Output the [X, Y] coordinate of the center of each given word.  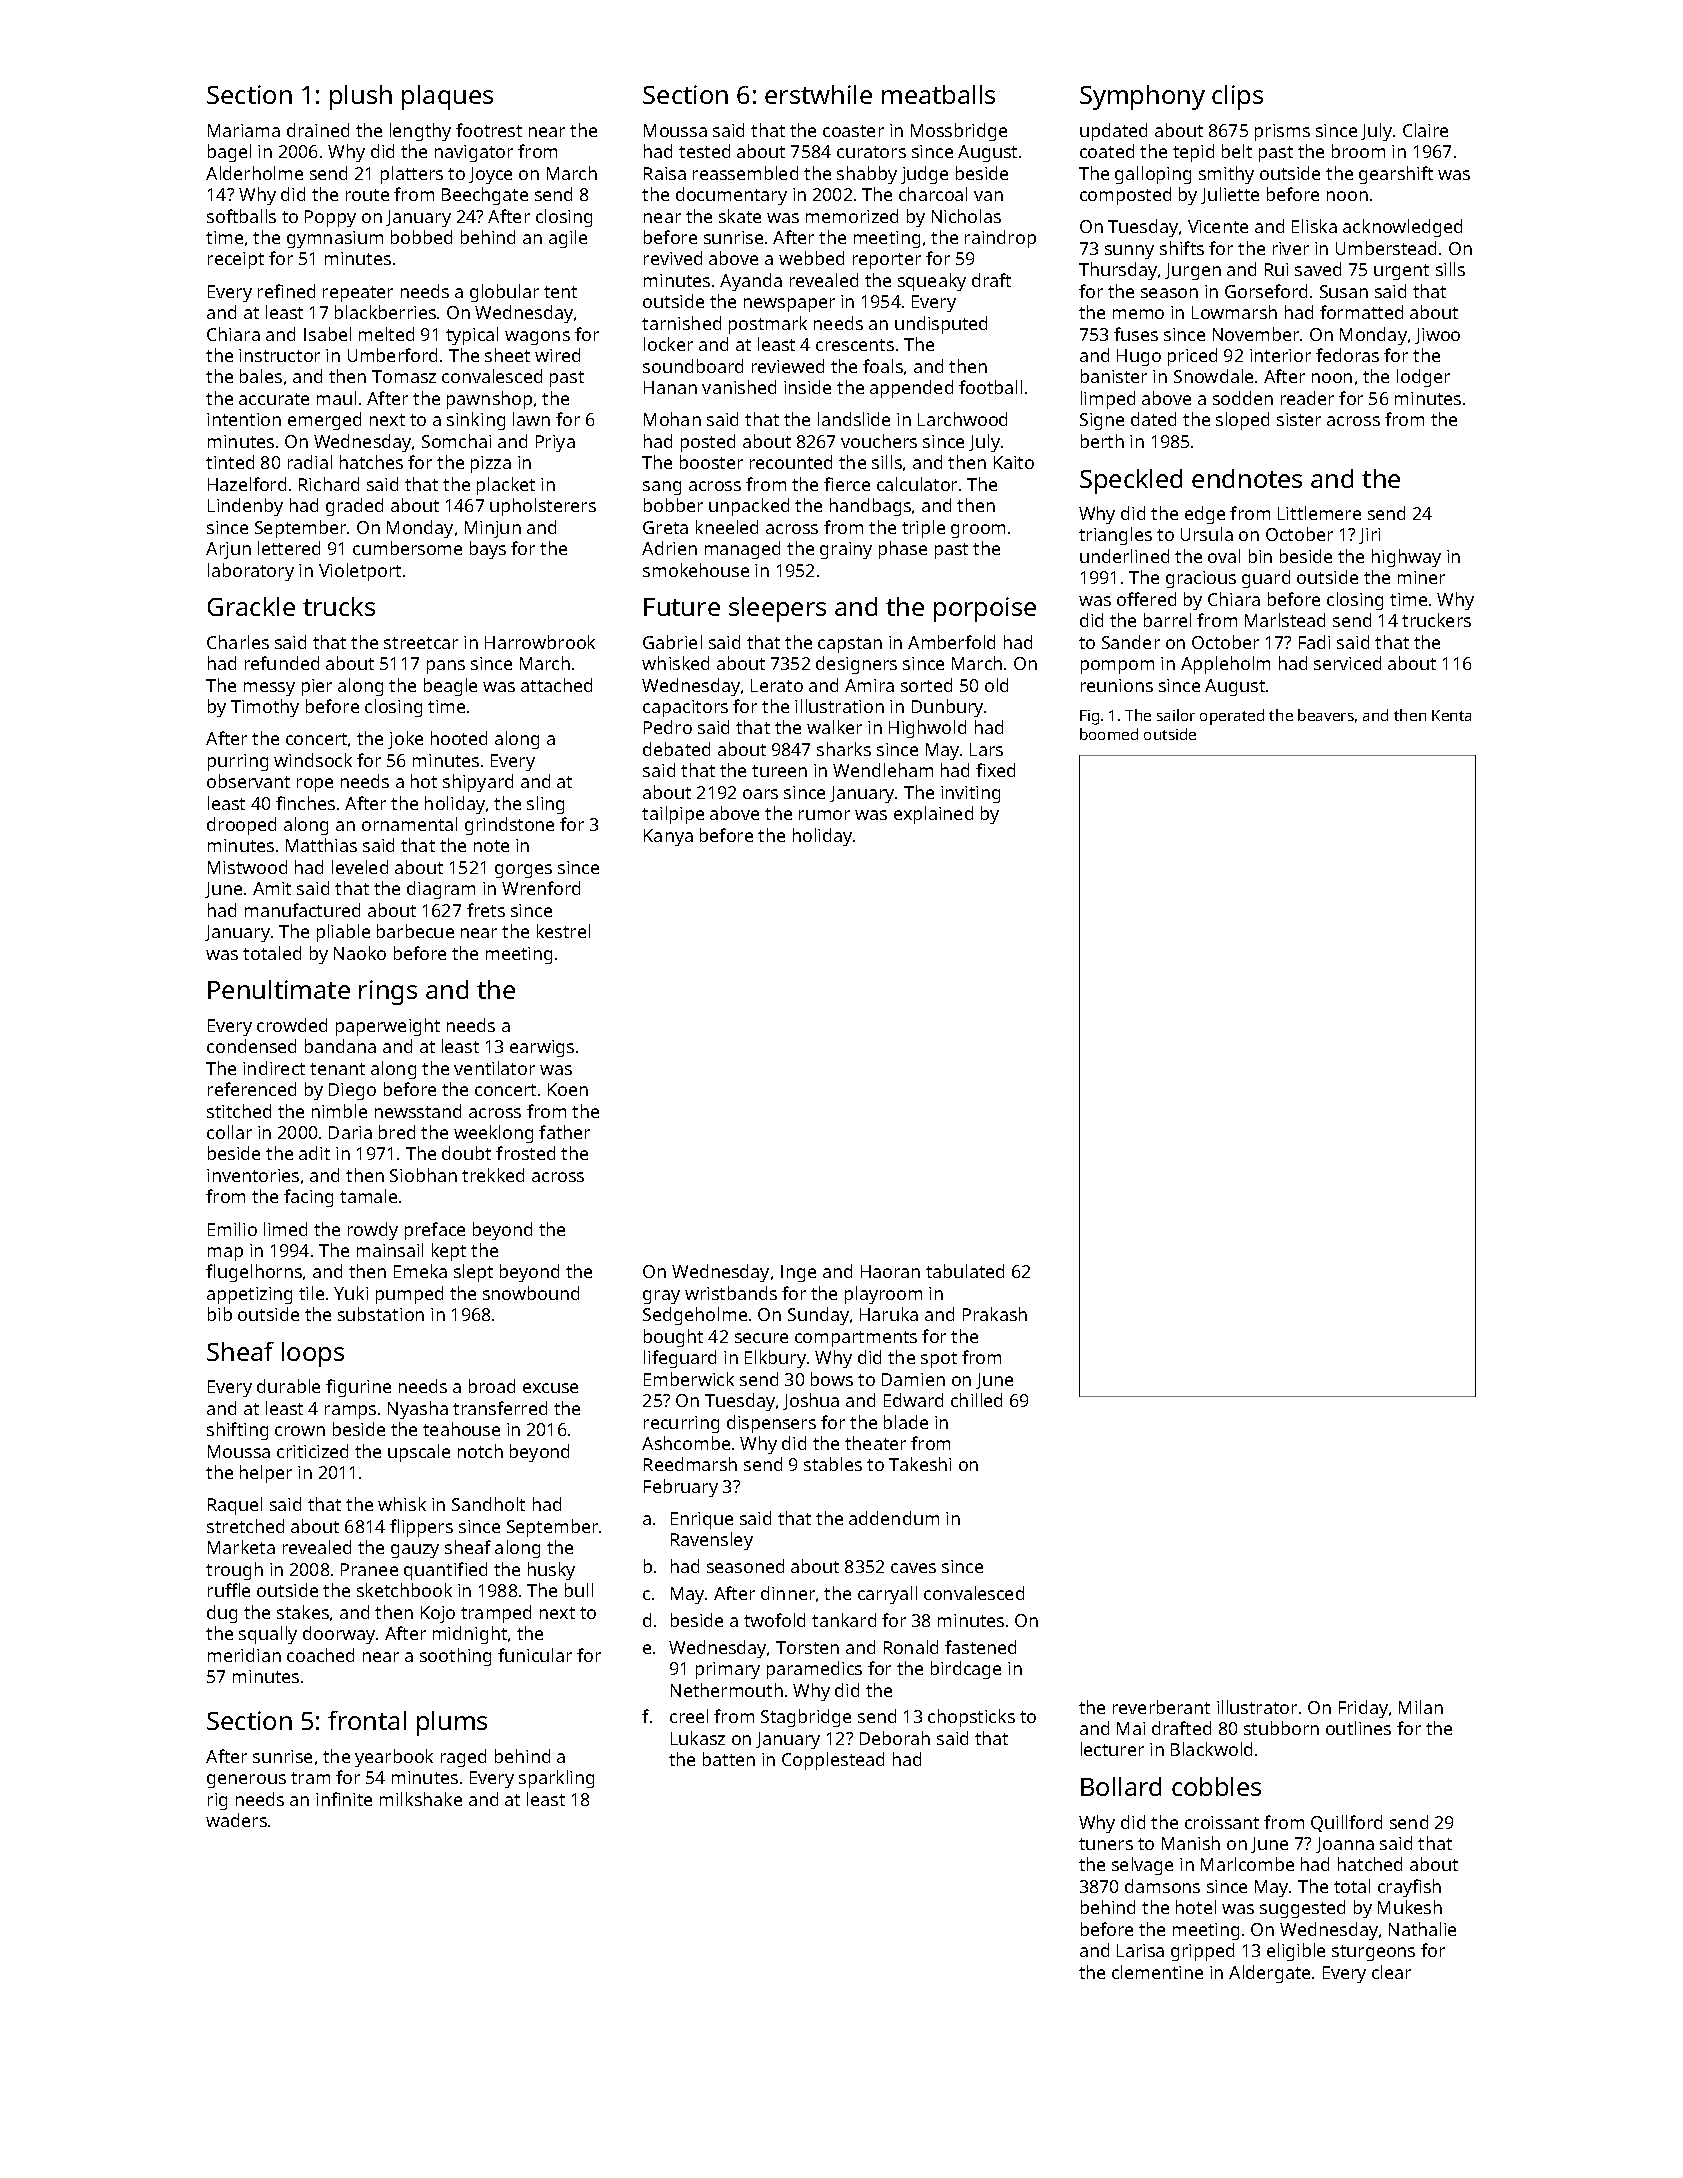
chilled [976, 1400]
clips [1237, 97]
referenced [252, 1089]
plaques [447, 97]
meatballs [938, 94]
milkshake [421, 1799]
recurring [681, 1424]
